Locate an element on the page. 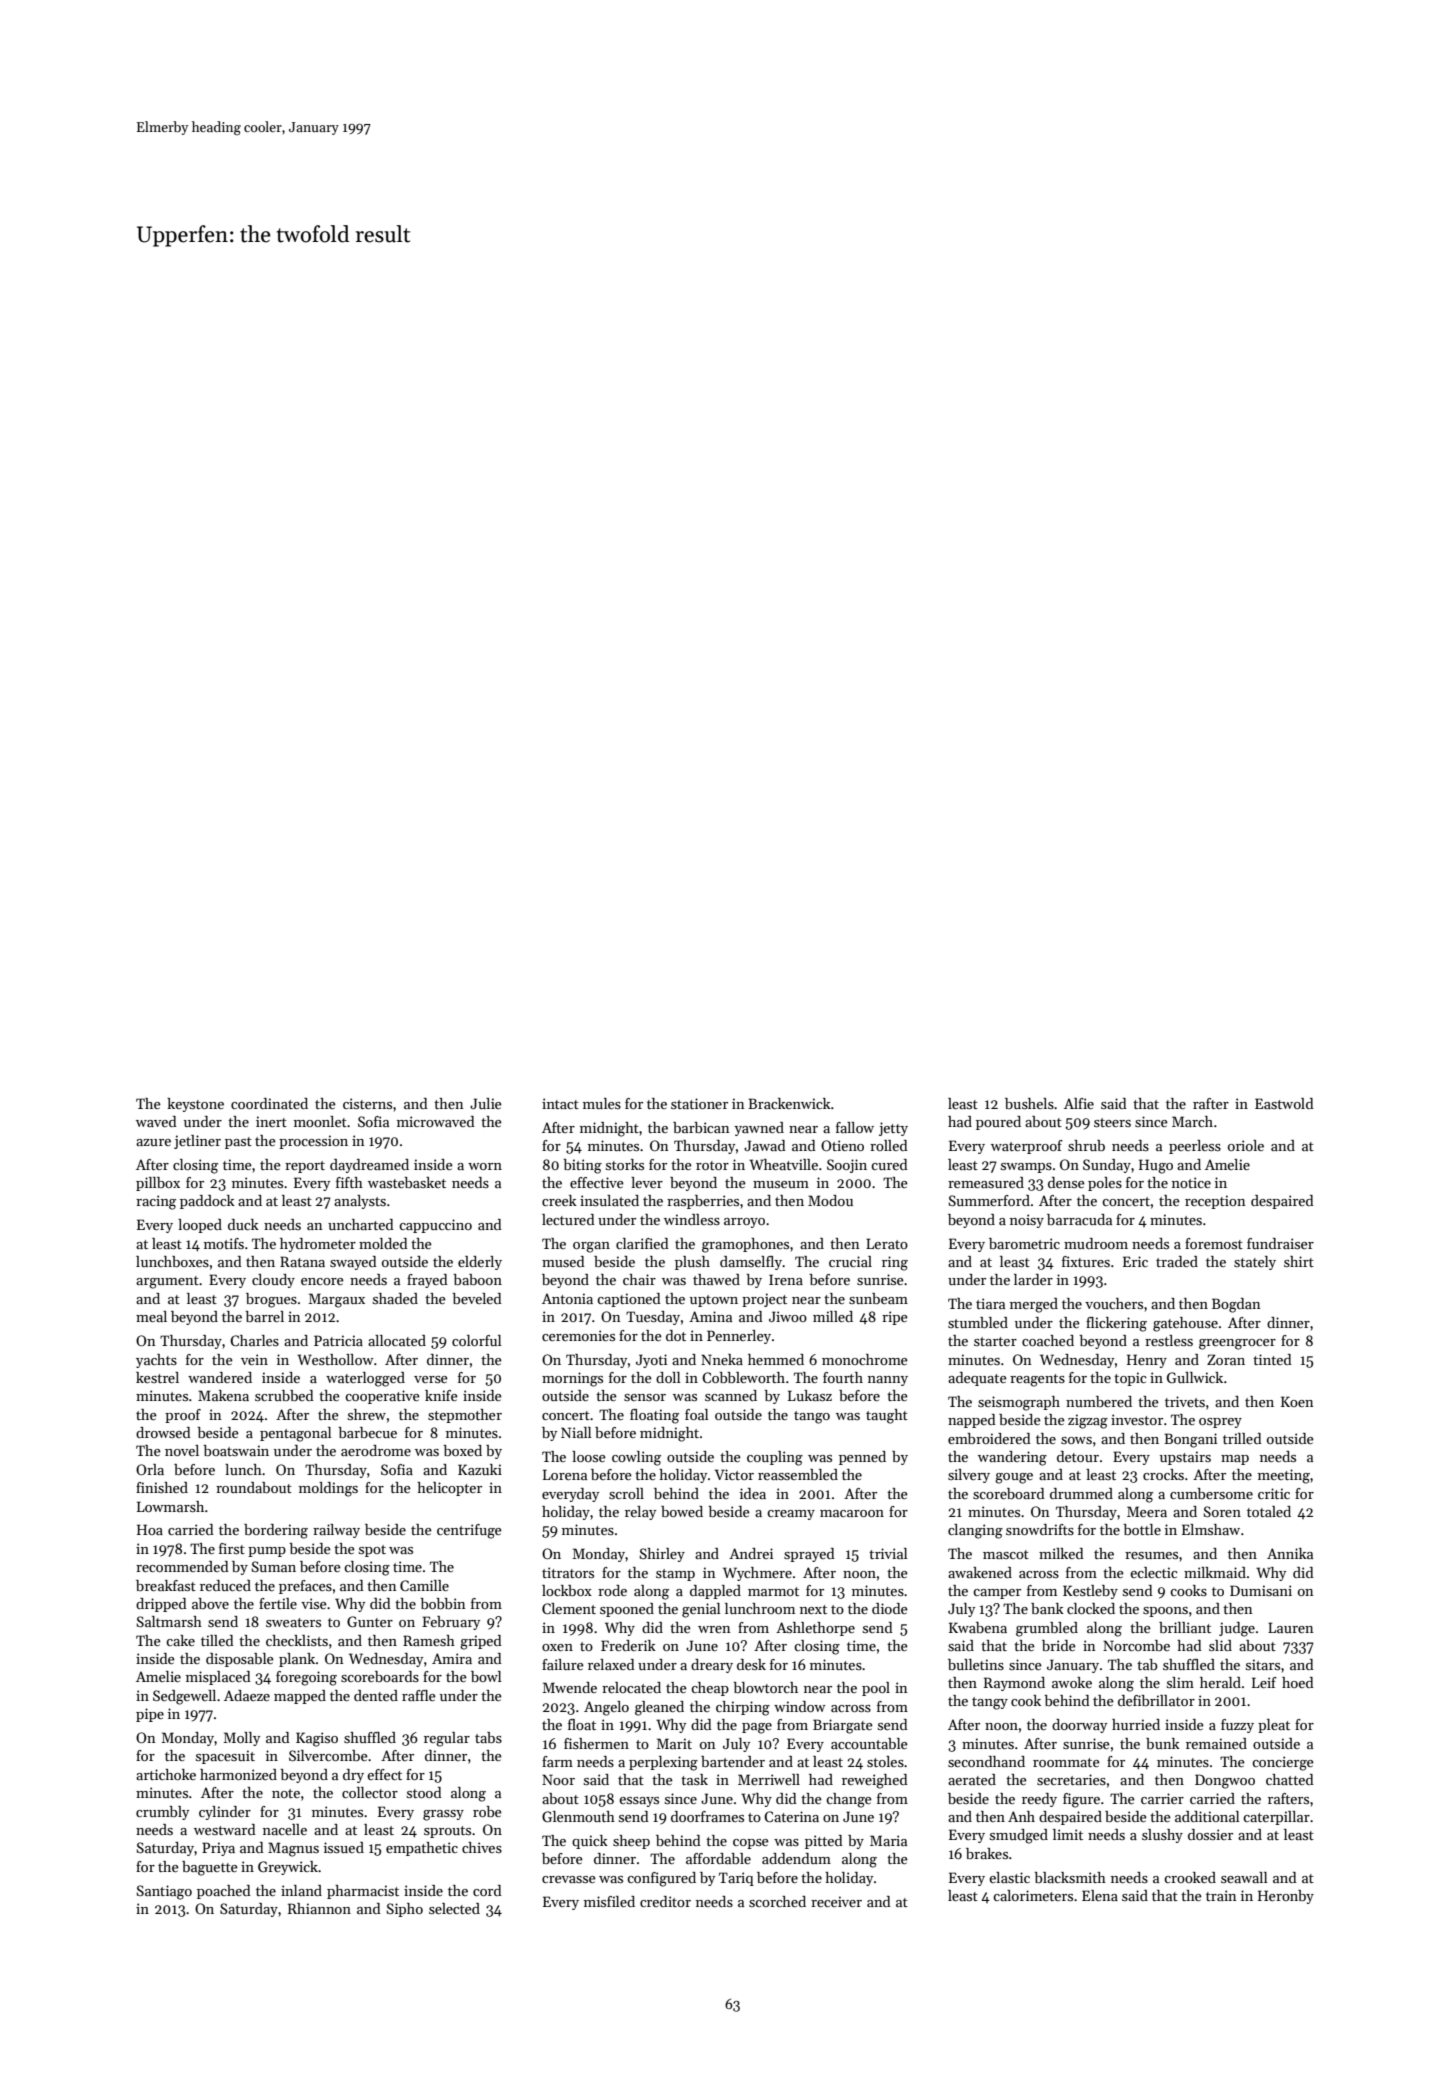 The image size is (1450, 2100). cisterns is located at coordinates (367, 1103).
